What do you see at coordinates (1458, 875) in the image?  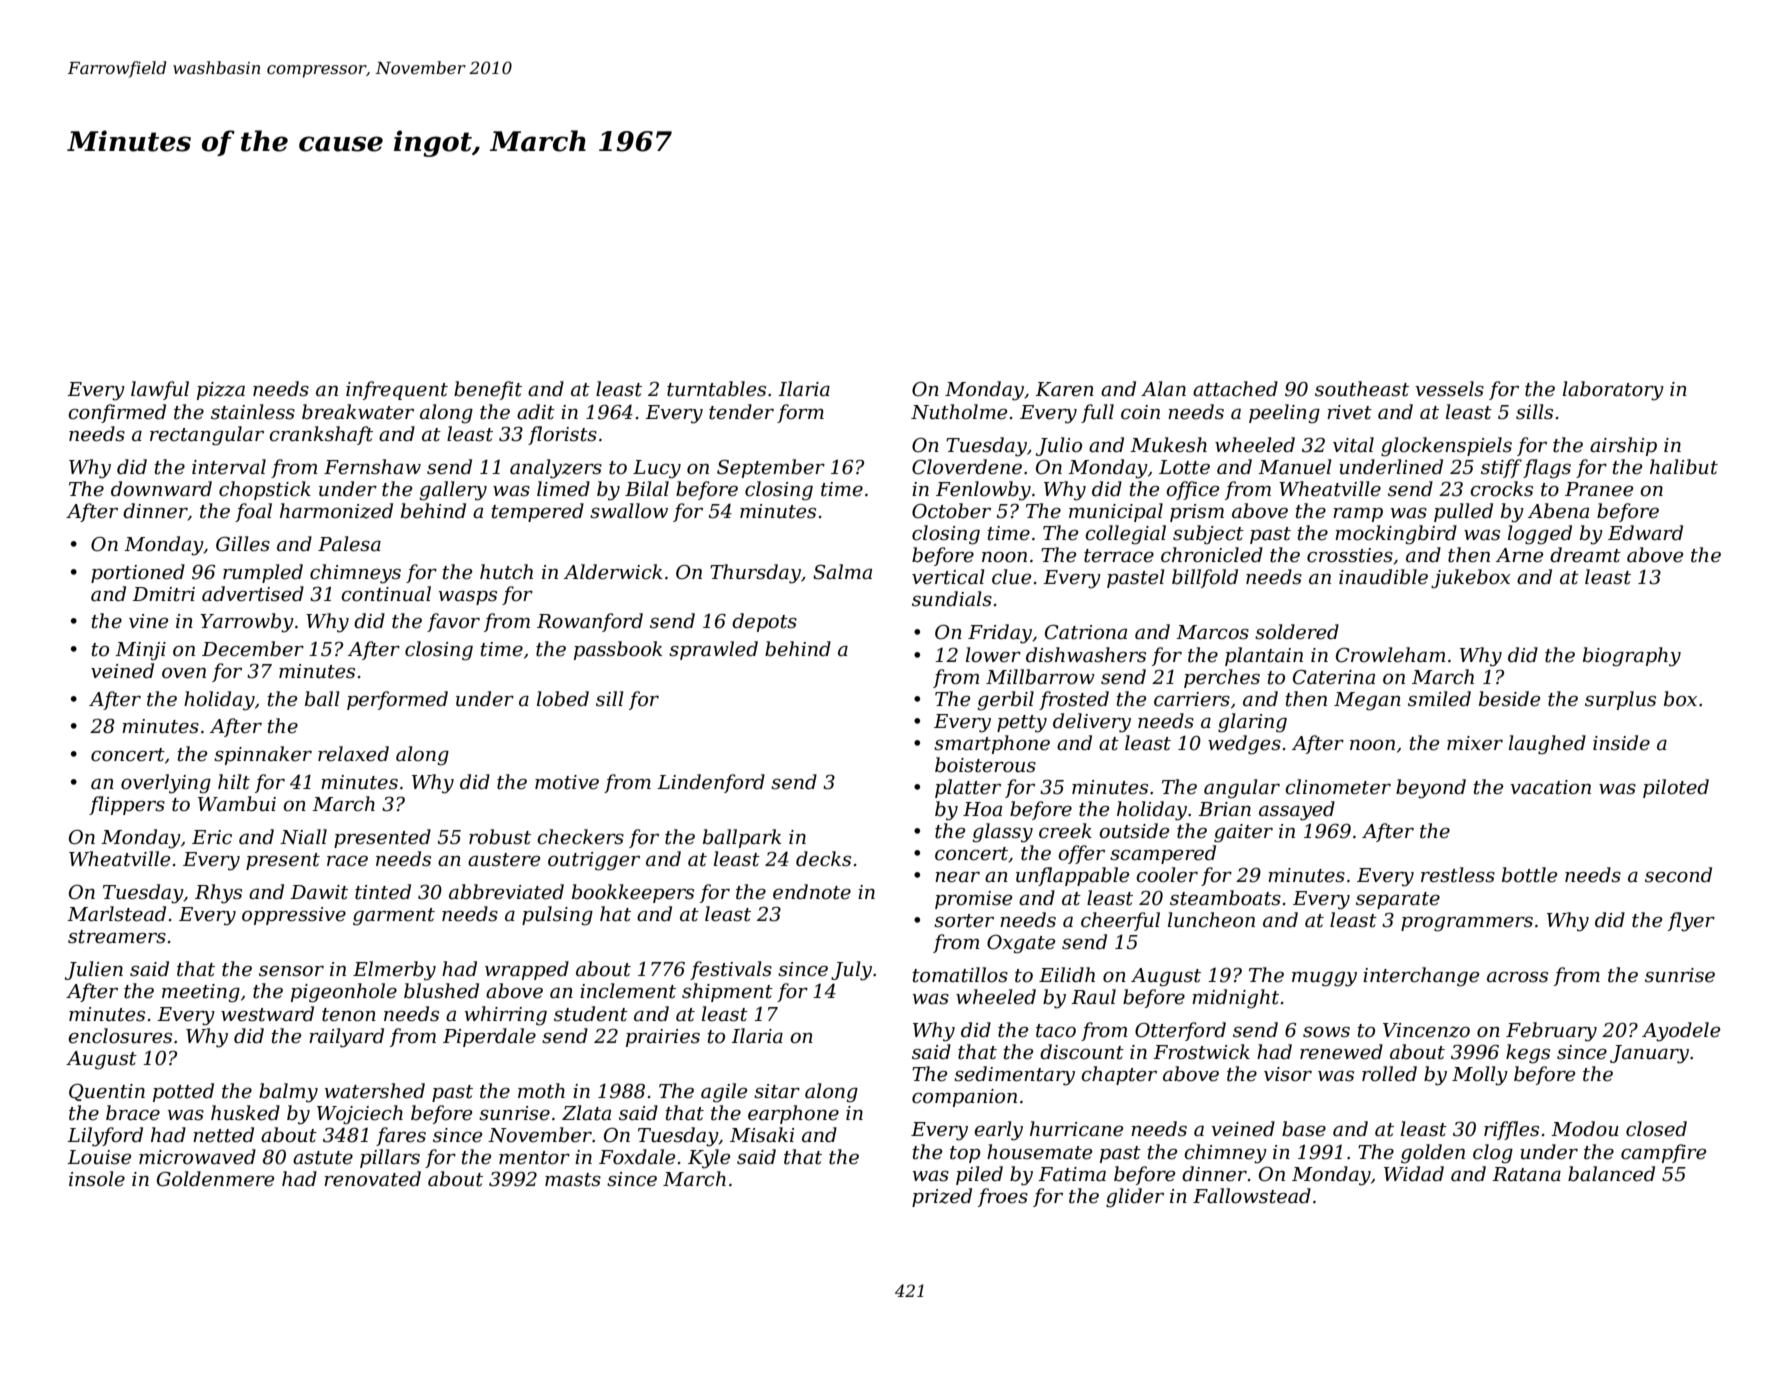 I see `restless` at bounding box center [1458, 875].
